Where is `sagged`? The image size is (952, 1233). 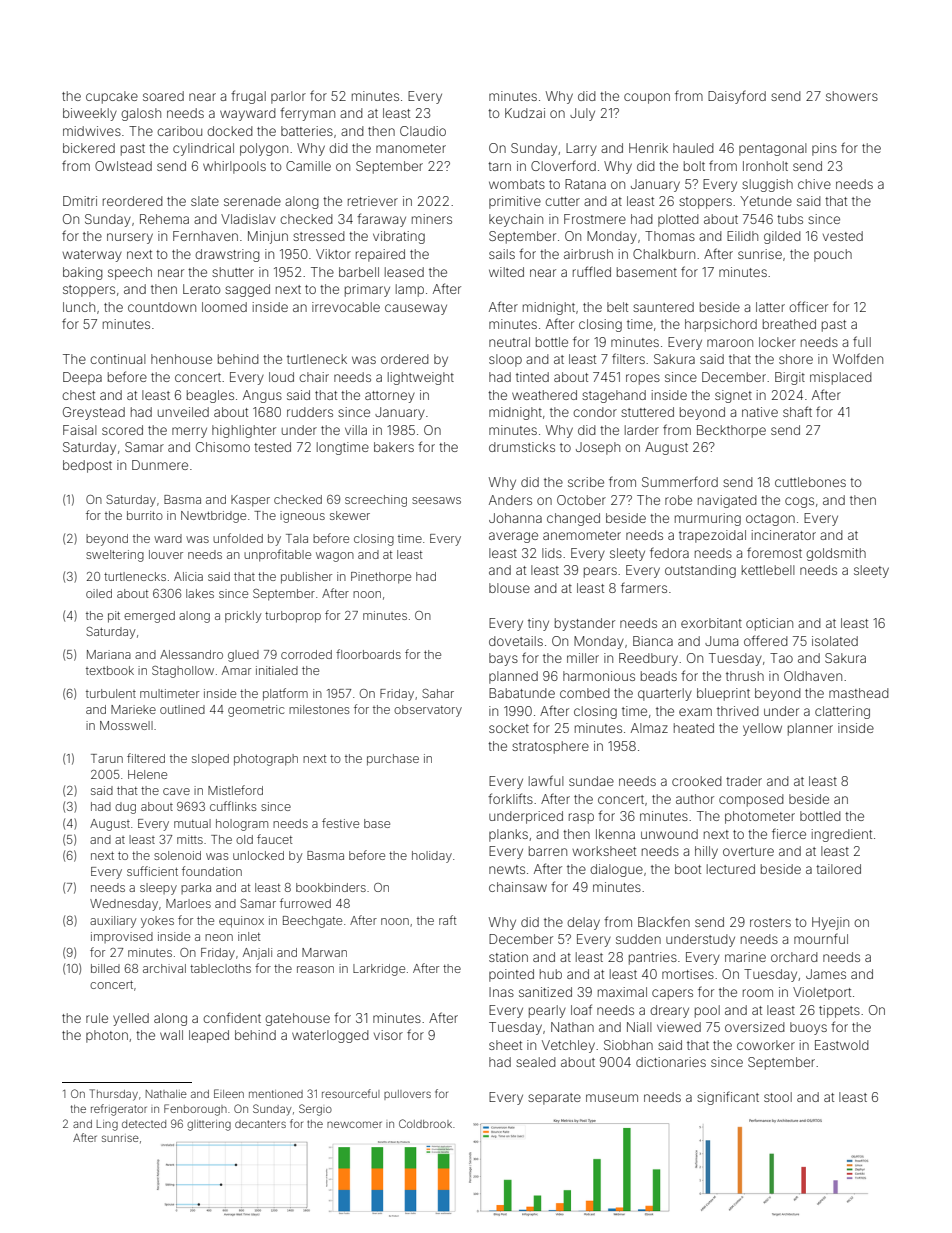
sagged is located at coordinates (247, 290).
